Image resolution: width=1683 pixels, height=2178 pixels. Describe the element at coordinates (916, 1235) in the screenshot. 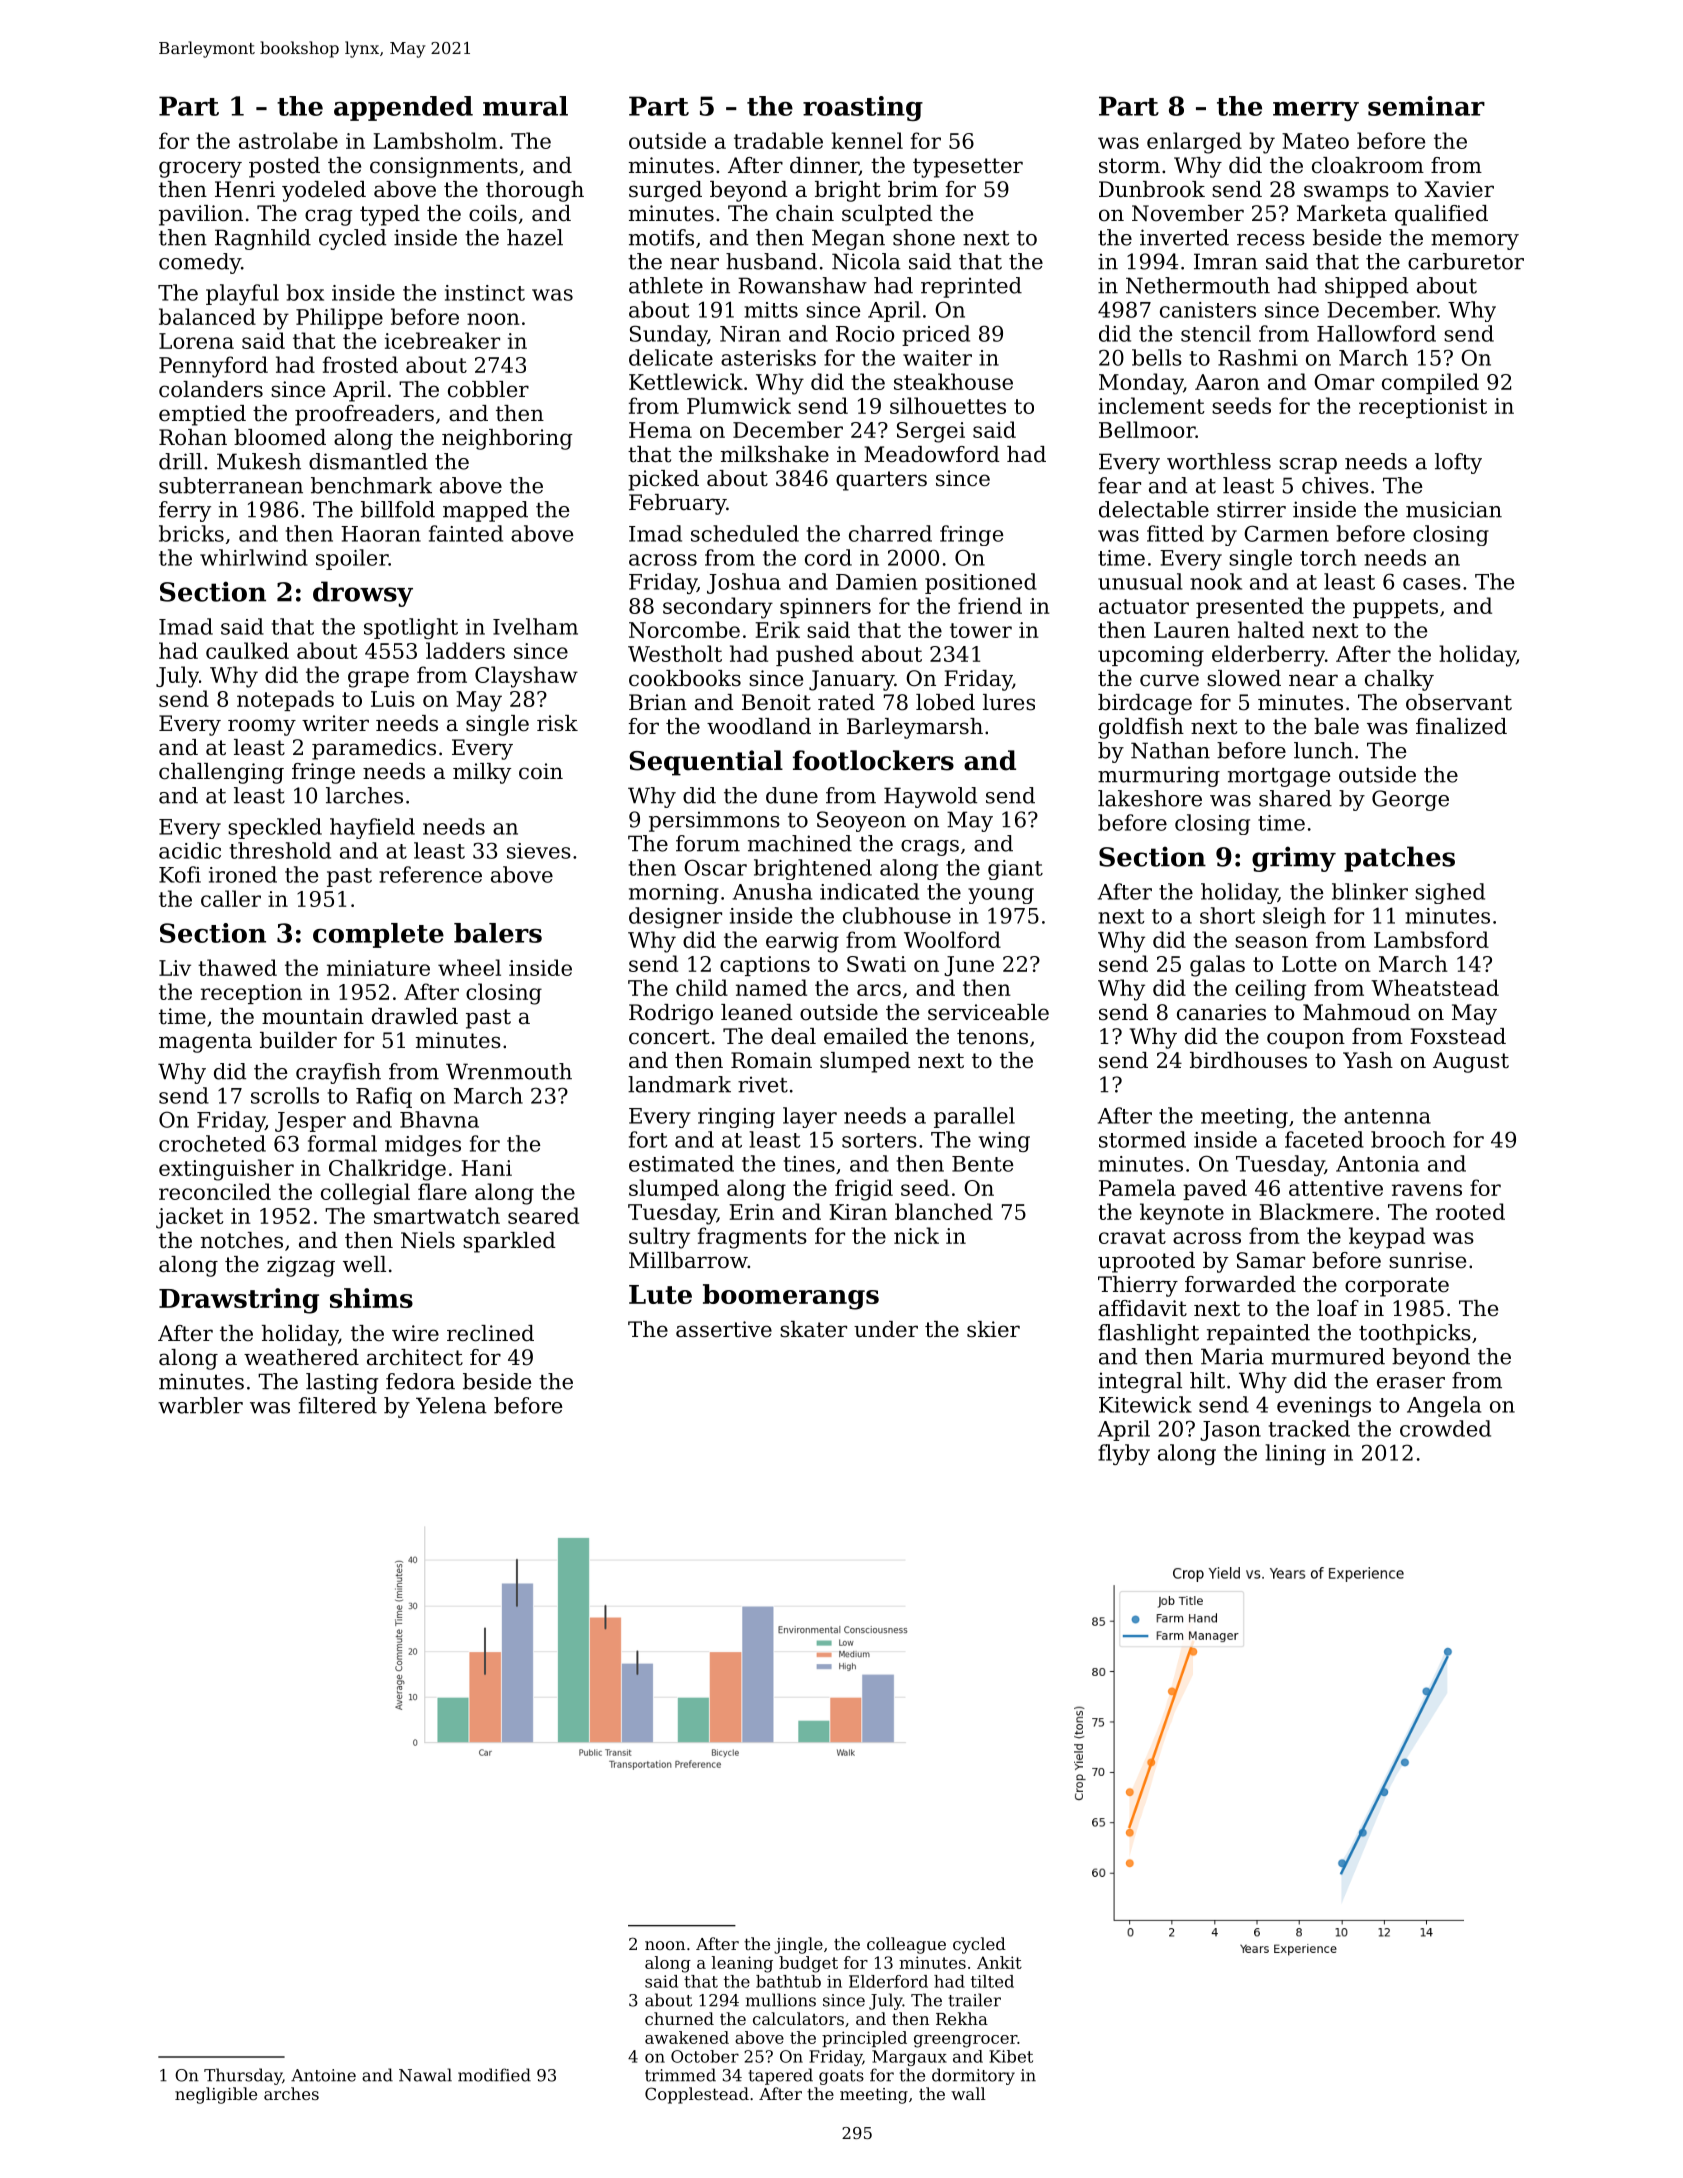

I see `nick` at that location.
